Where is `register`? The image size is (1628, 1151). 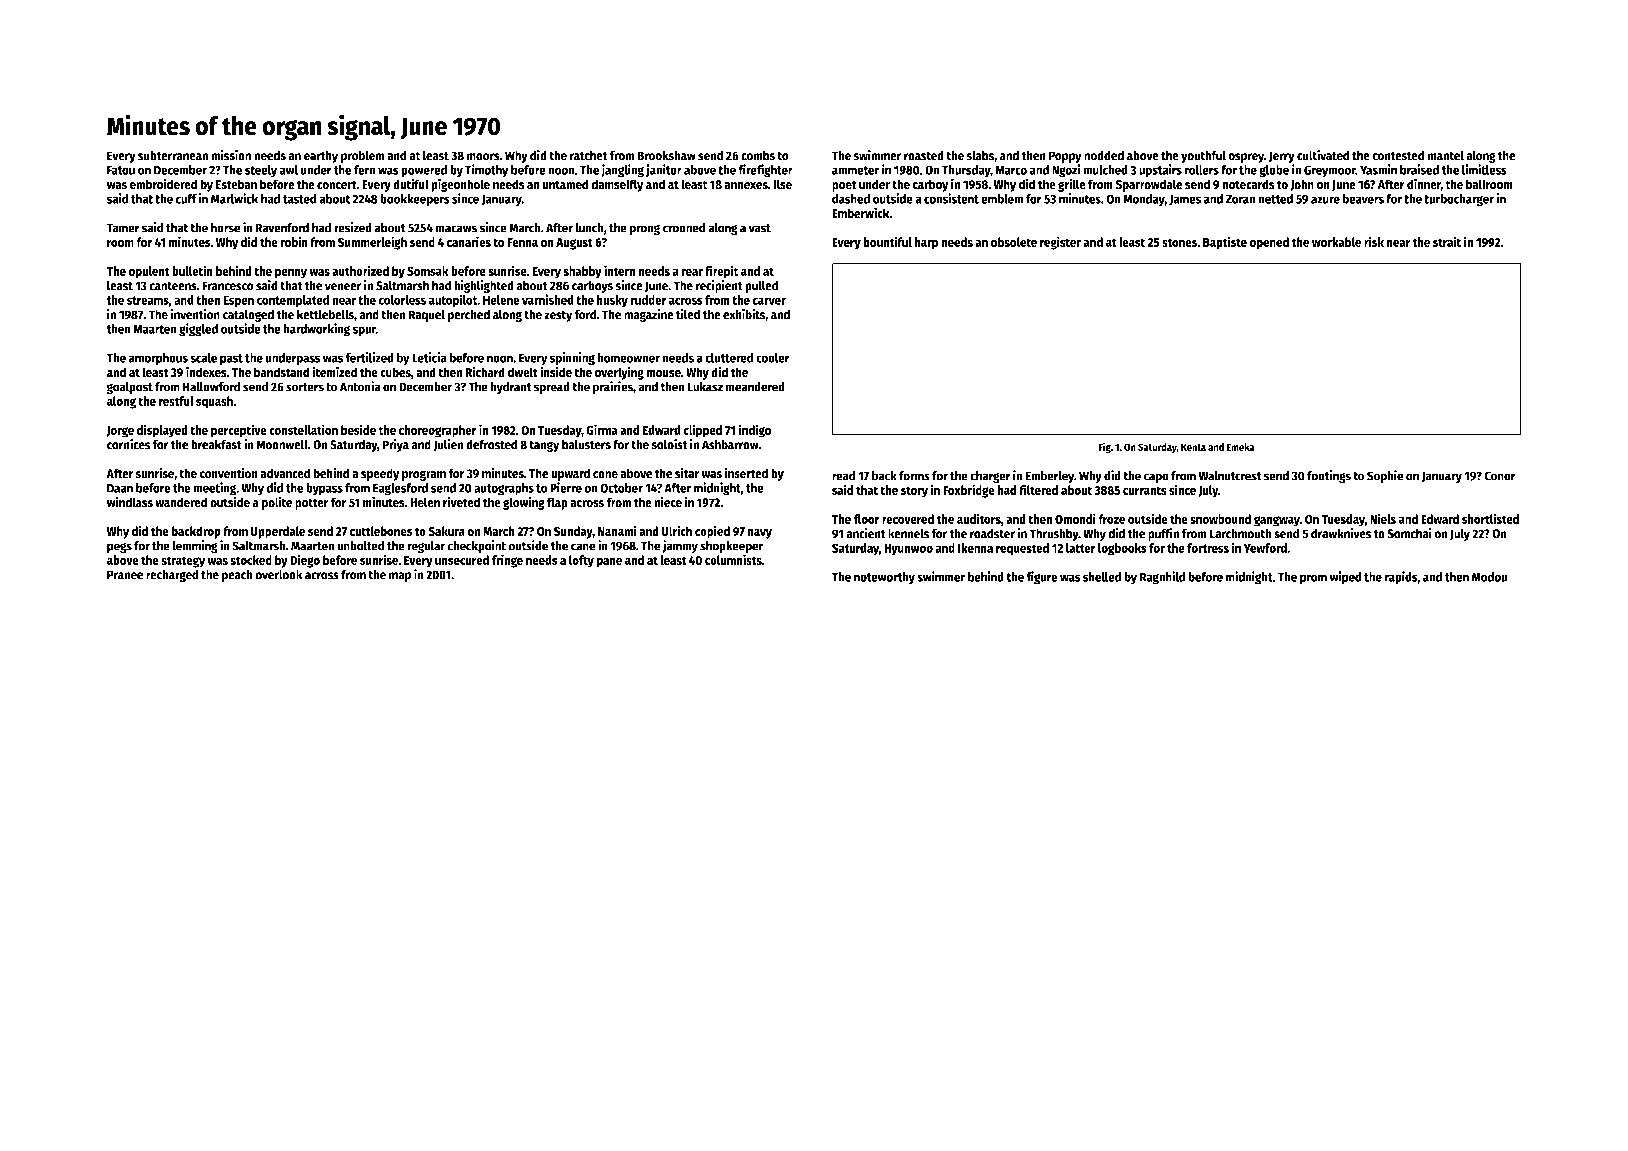 register is located at coordinates (1060, 243).
